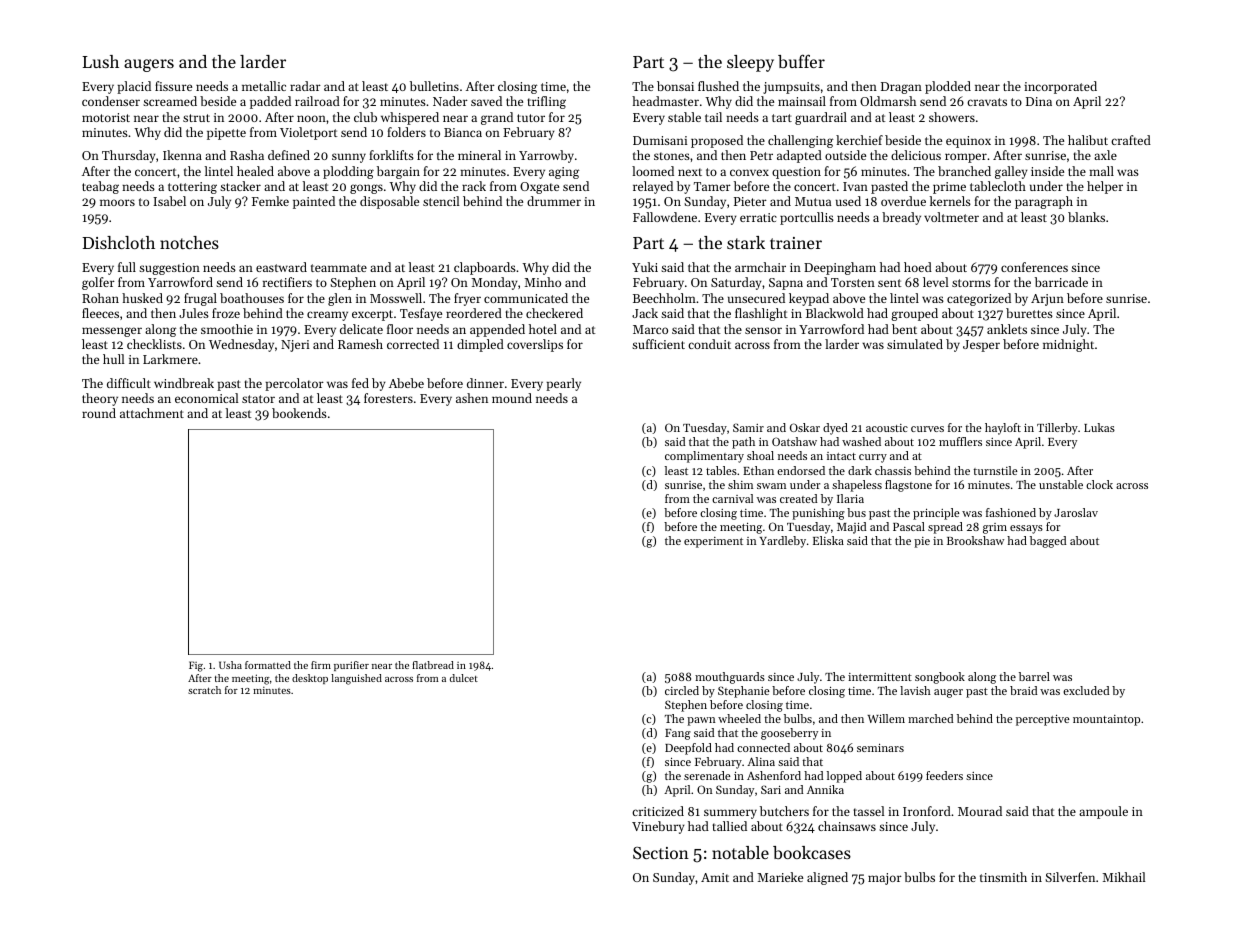 Image resolution: width=1233 pixels, height=952 pixels. What do you see at coordinates (268, 665) in the screenshot?
I see `formatted` at bounding box center [268, 665].
